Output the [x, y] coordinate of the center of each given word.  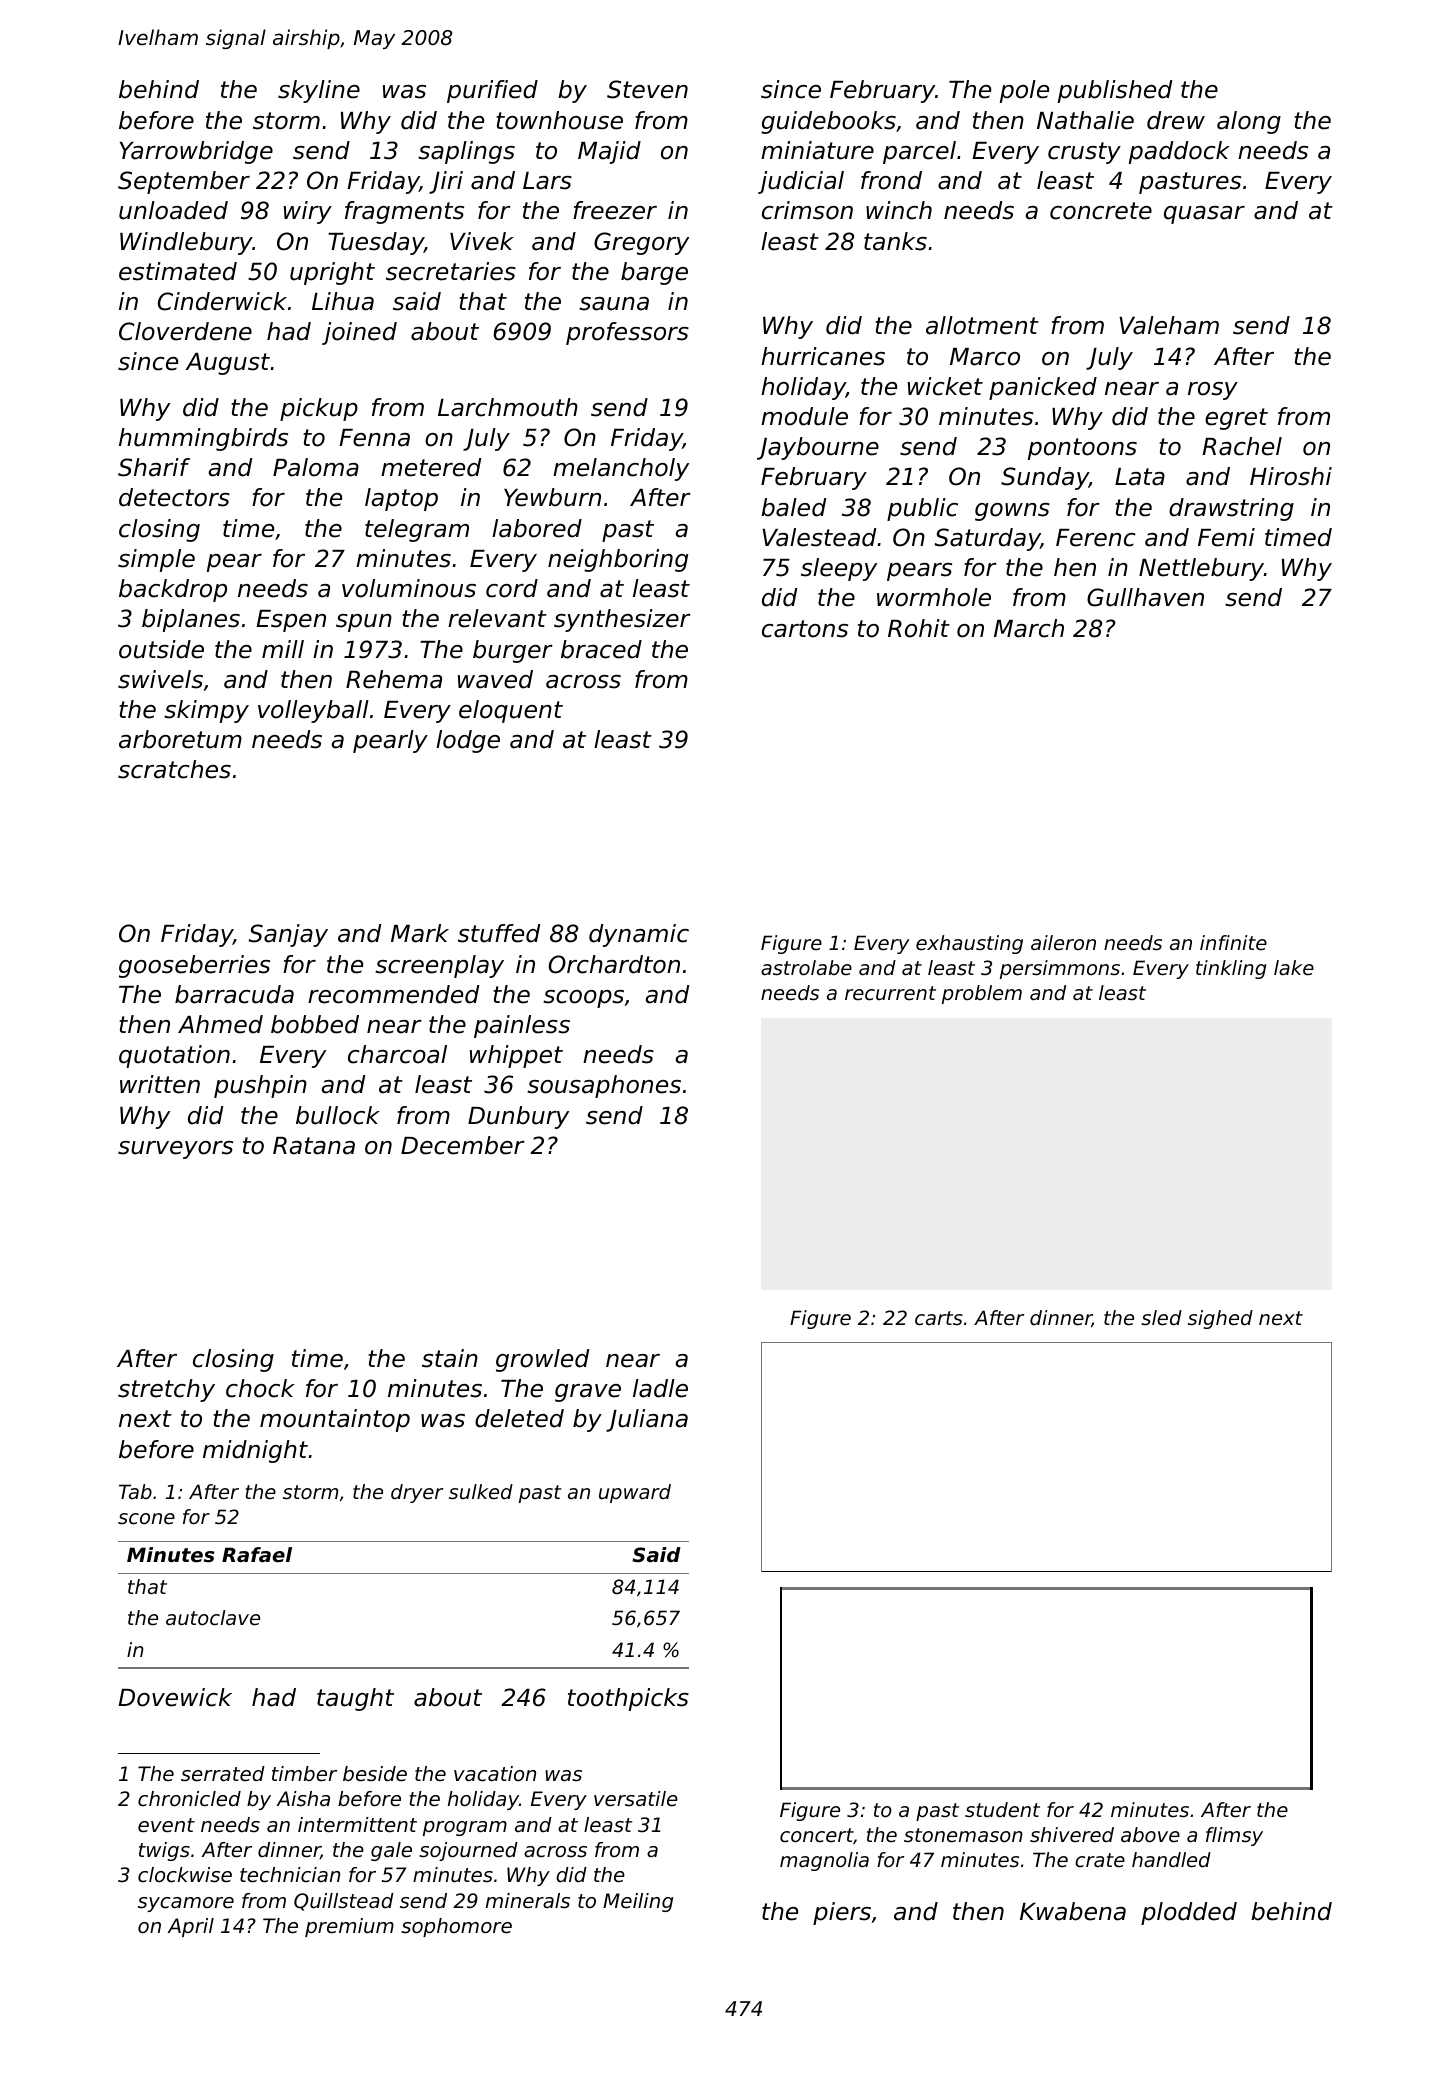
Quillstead [344, 1902]
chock [260, 1388]
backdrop [173, 590]
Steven [647, 89]
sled [1161, 1318]
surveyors [175, 1150]
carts [939, 1318]
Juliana [647, 1420]
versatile [636, 1799]
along [1249, 122]
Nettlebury [1201, 569]
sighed [1220, 1319]
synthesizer [622, 620]
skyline [319, 91]
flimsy [1234, 1836]
